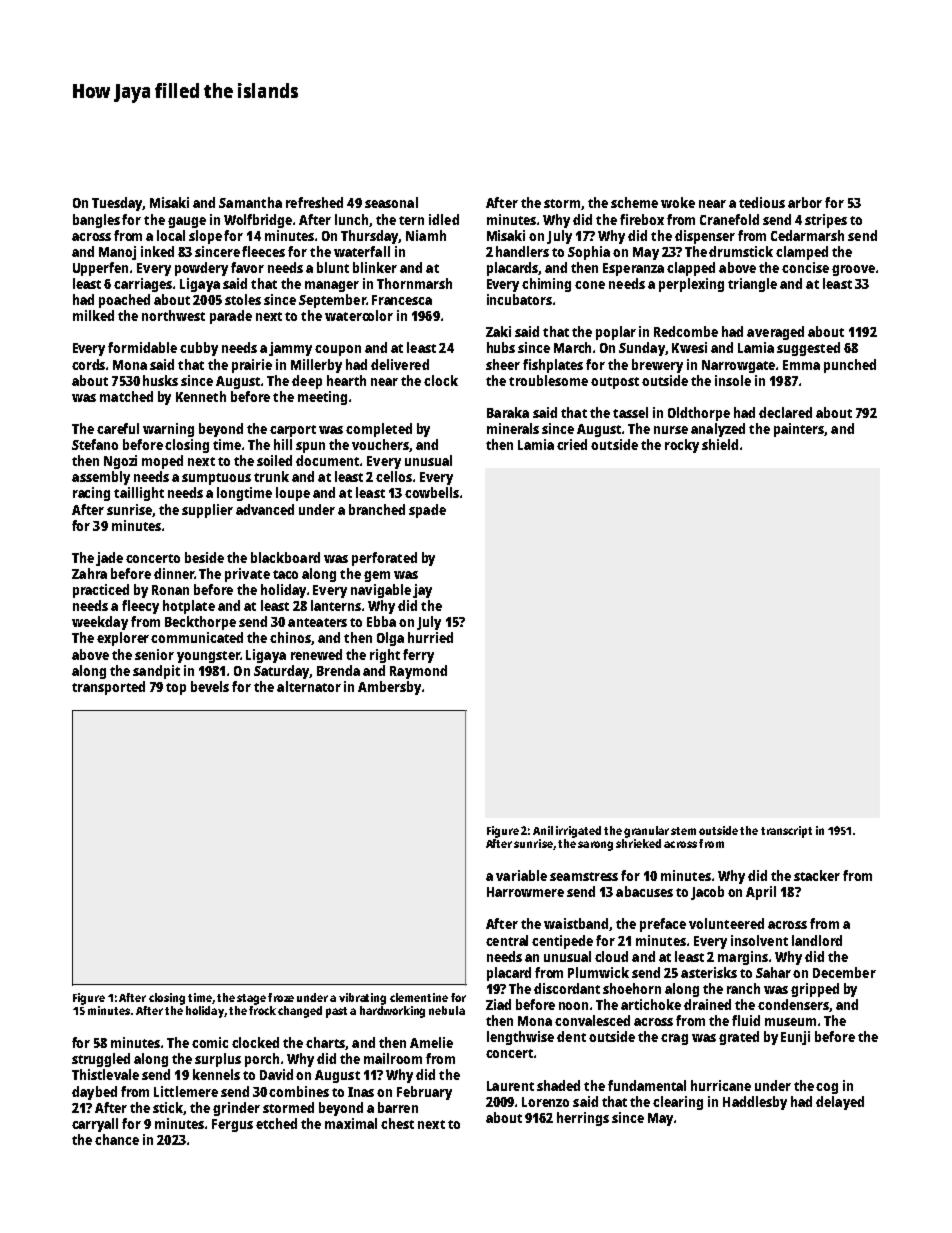 The height and width of the document is (1233, 952). What do you see at coordinates (384, 559) in the document?
I see `perforated` at bounding box center [384, 559].
